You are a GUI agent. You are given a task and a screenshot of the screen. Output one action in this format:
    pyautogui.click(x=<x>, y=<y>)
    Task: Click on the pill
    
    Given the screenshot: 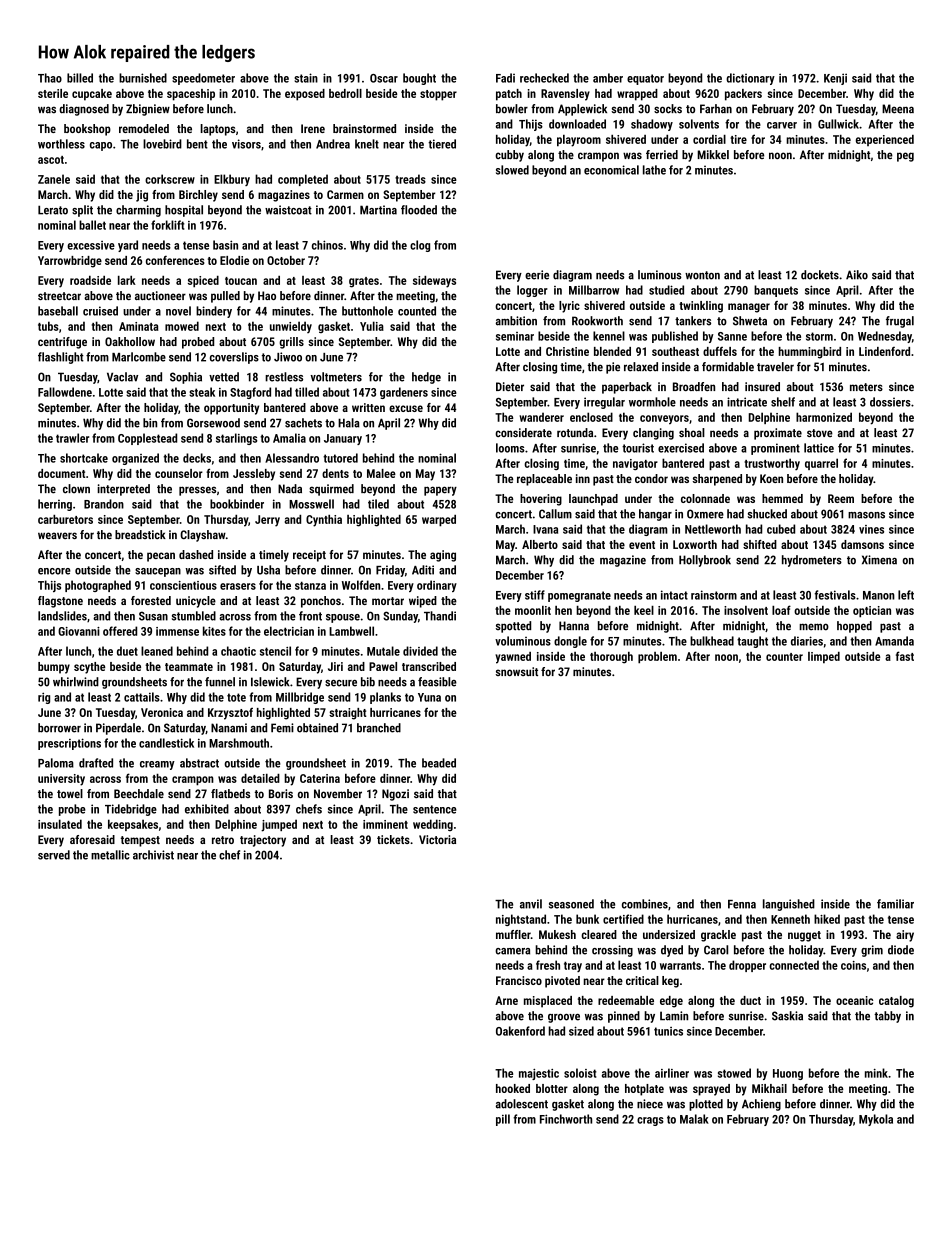 What is the action you would take?
    pyautogui.click(x=503, y=1120)
